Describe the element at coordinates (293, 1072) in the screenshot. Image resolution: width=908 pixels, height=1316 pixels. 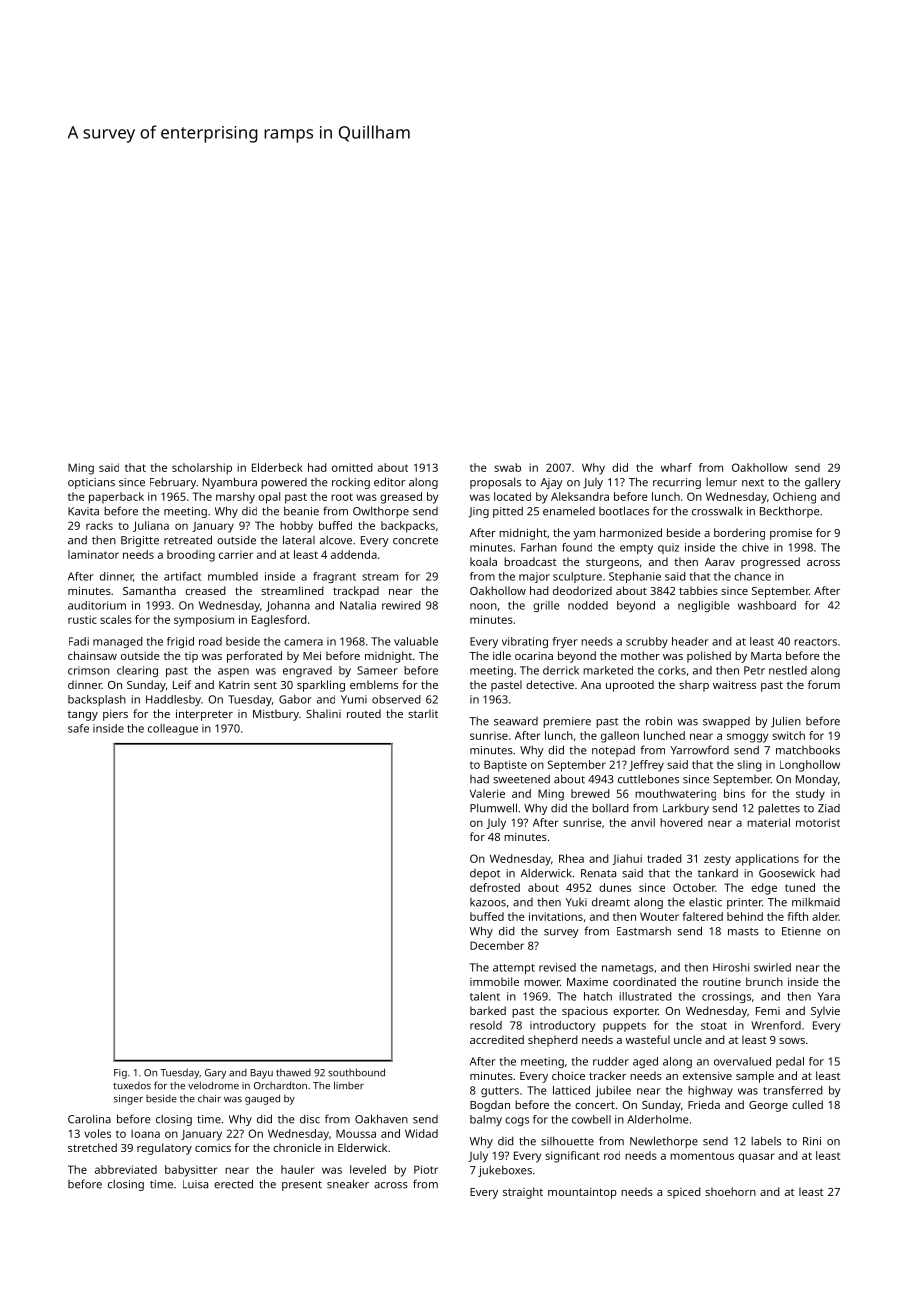
I see `thawed` at that location.
